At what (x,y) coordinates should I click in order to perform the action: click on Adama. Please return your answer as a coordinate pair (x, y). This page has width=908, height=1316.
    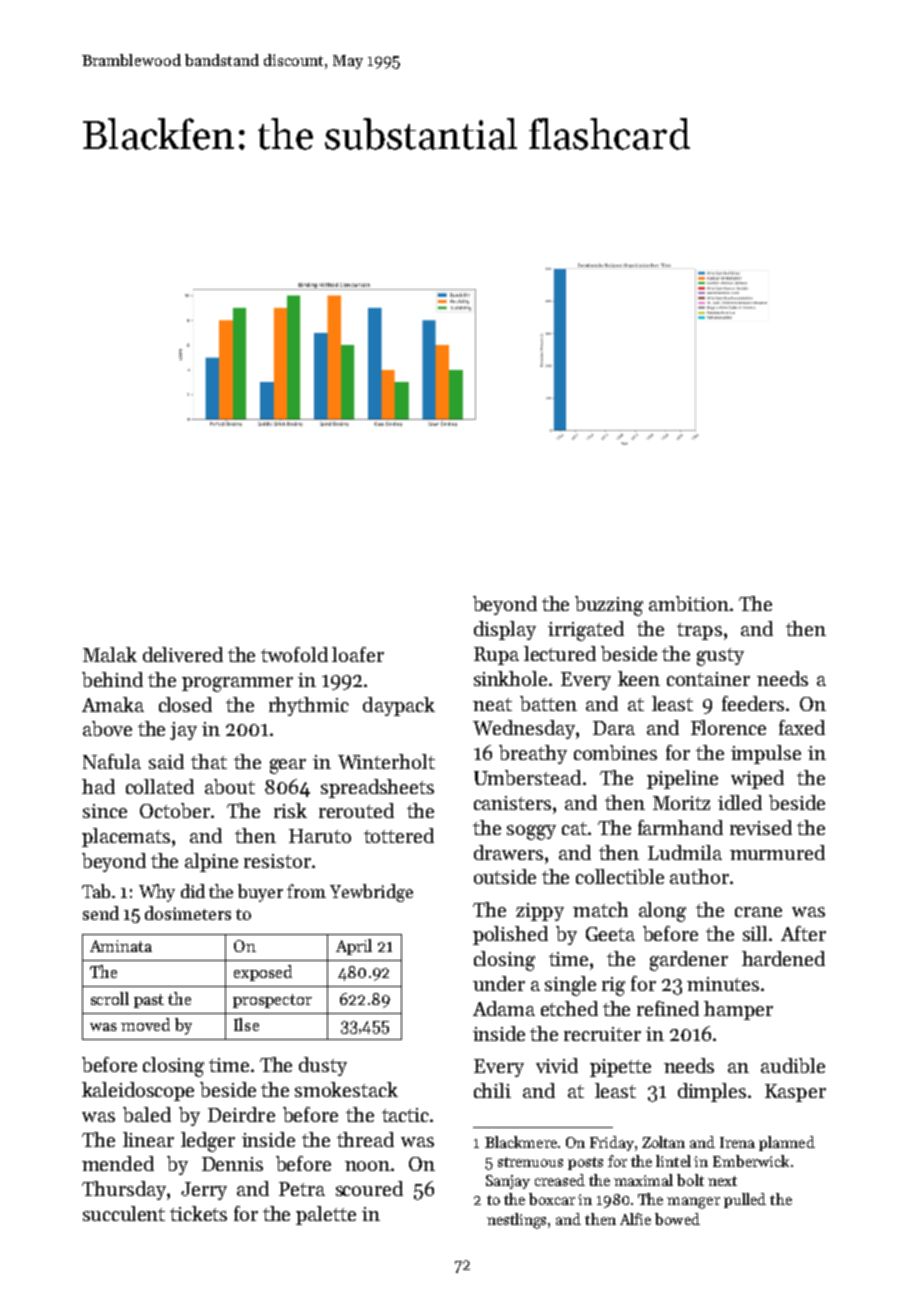
    Looking at the image, I should click on (504, 1008).
